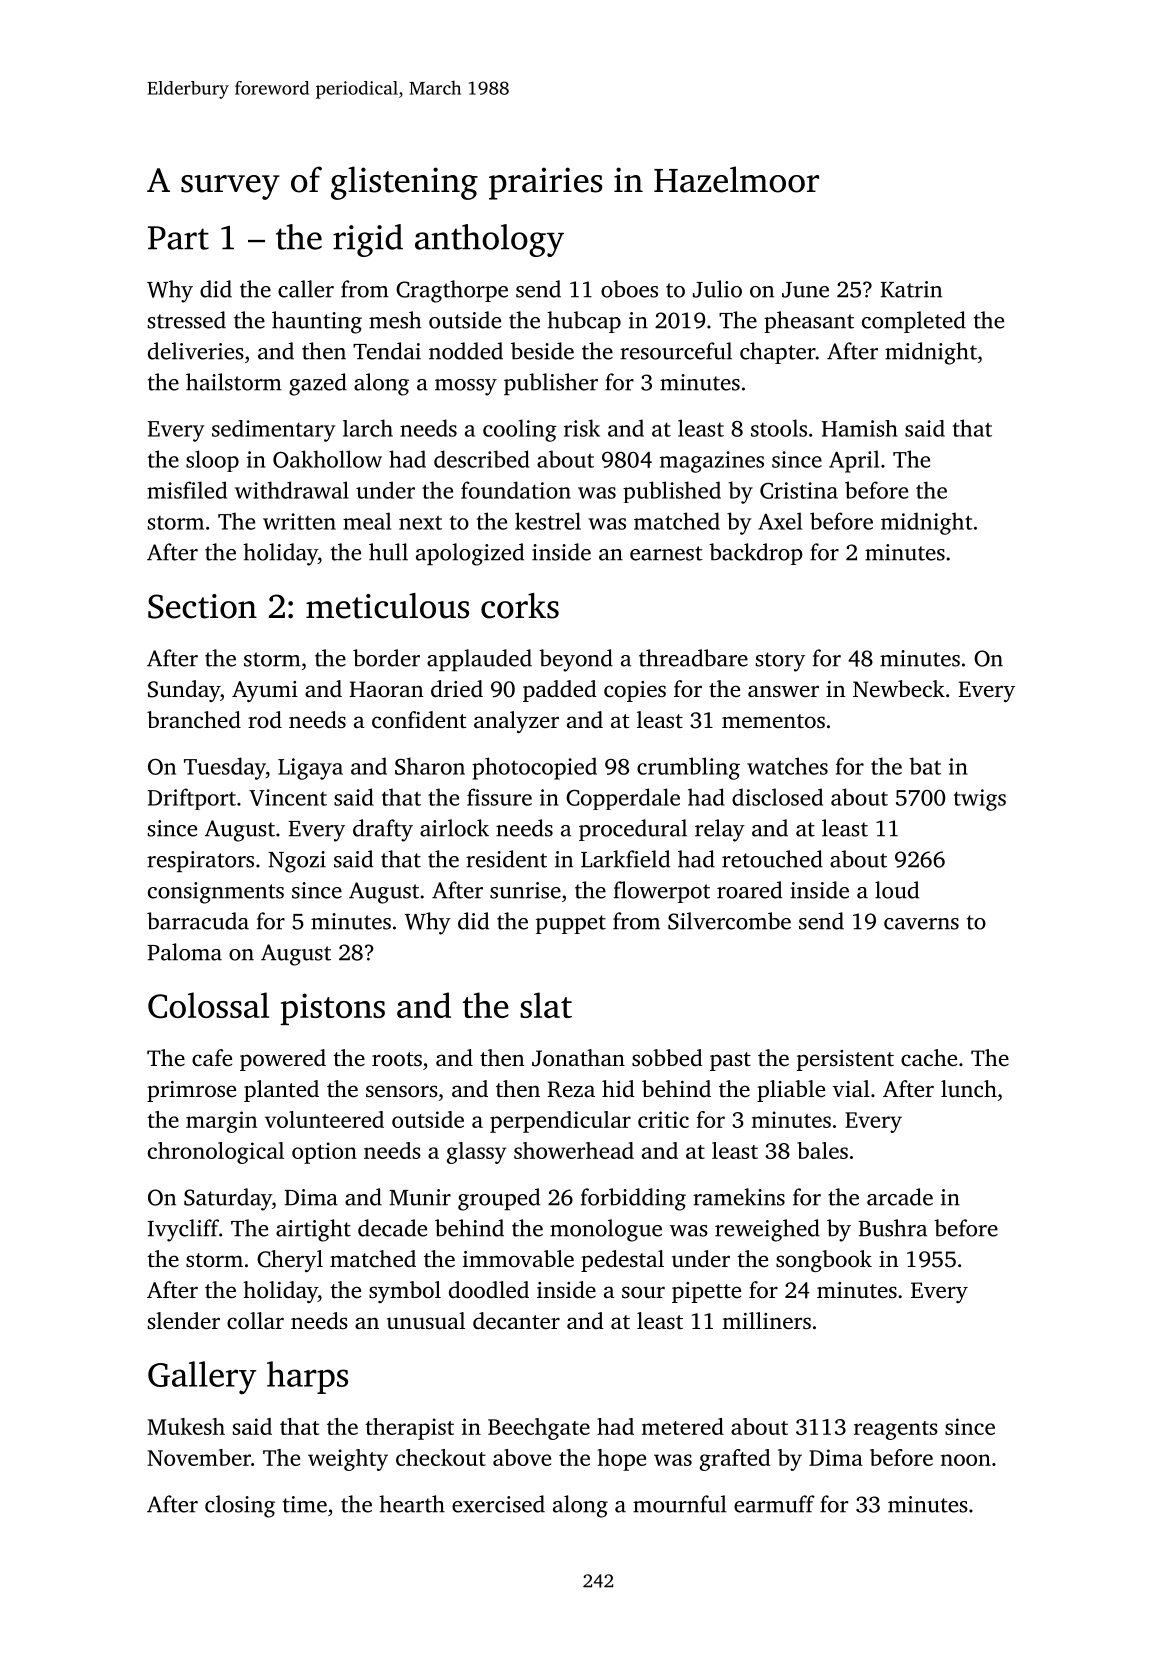 The height and width of the screenshot is (1654, 1165). What do you see at coordinates (498, 1504) in the screenshot?
I see `exercised` at bounding box center [498, 1504].
